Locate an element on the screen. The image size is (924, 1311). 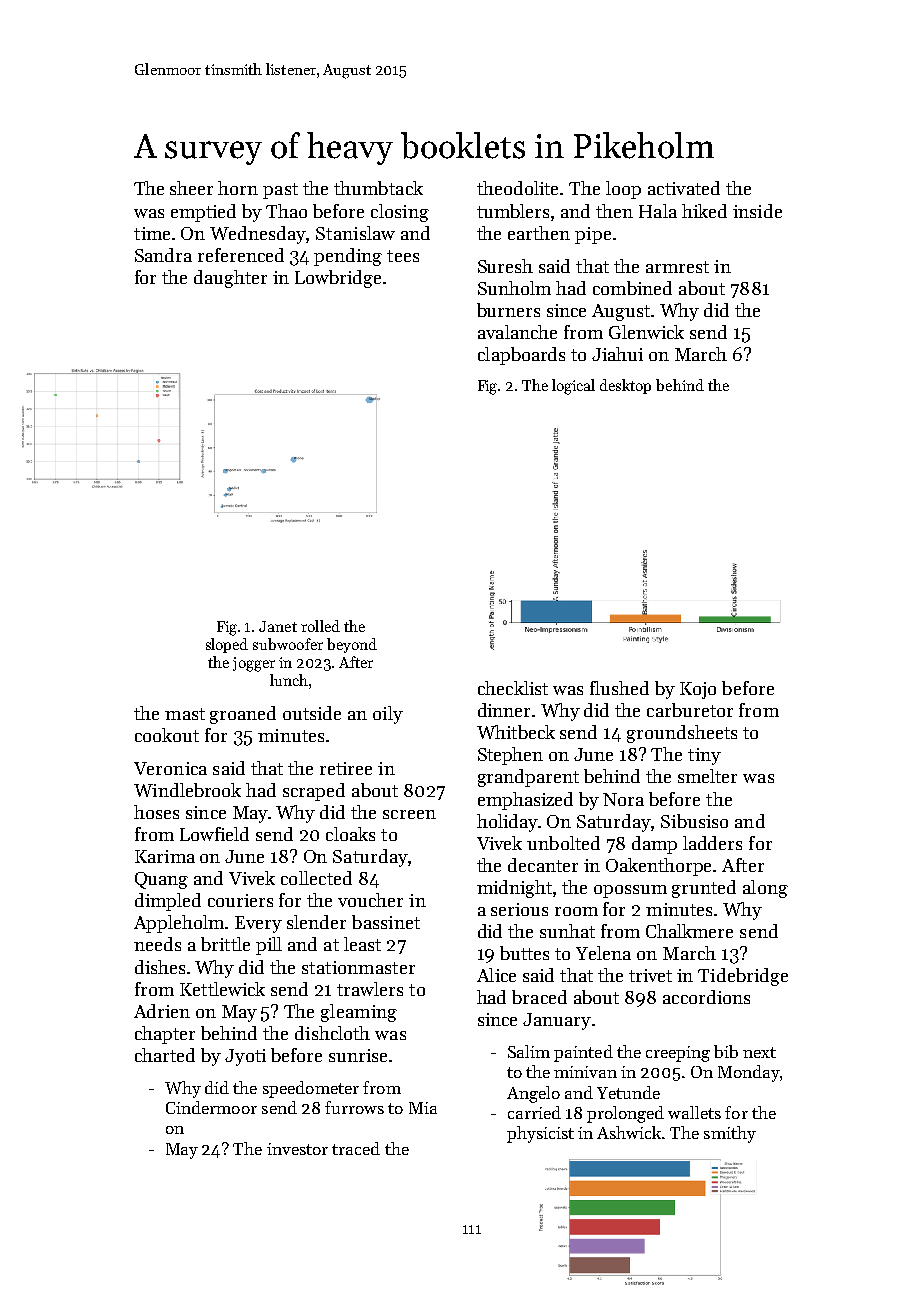
sloped is located at coordinates (227, 645).
